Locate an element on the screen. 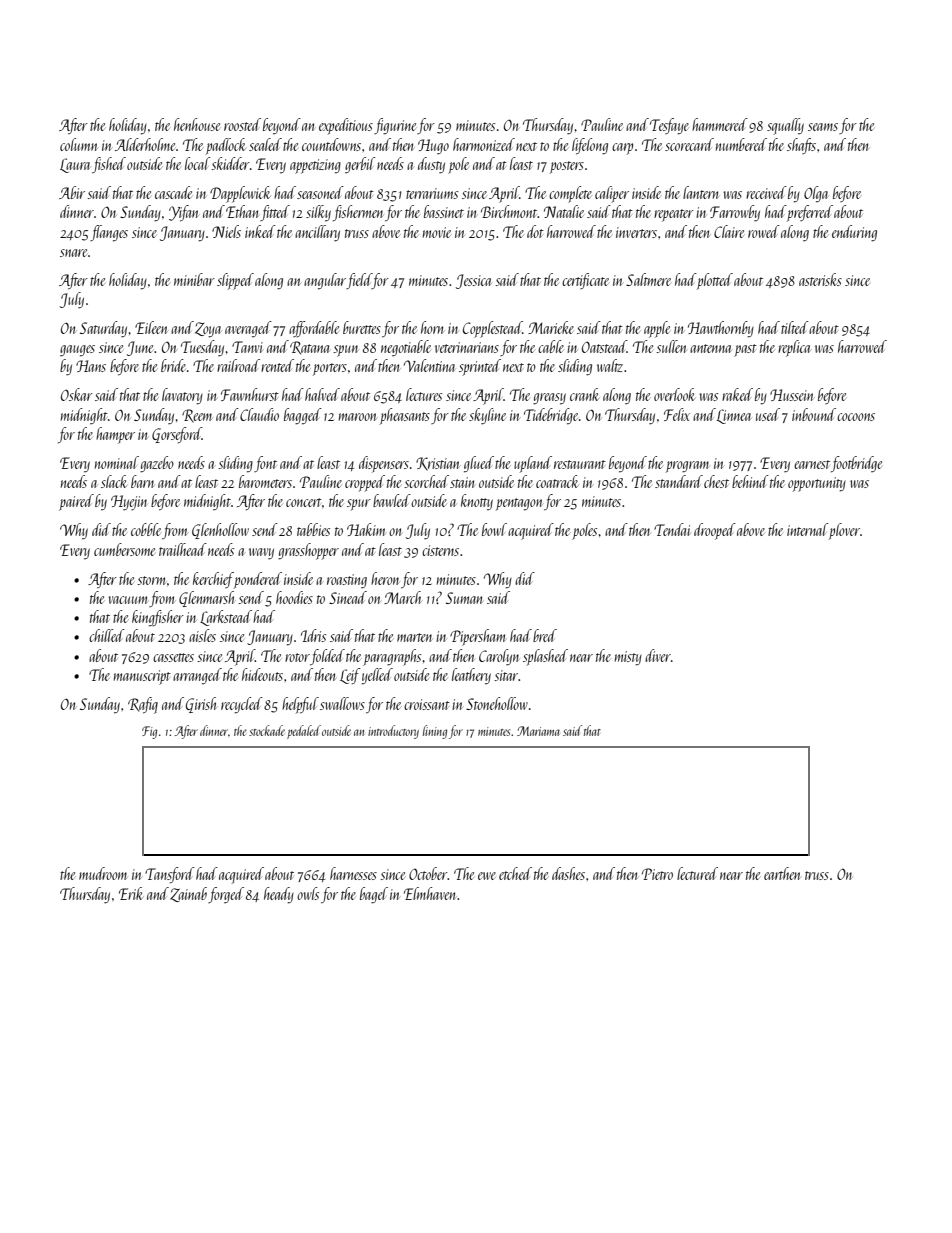 Image resolution: width=952 pixels, height=1233 pixels. figurine is located at coordinates (395, 126).
